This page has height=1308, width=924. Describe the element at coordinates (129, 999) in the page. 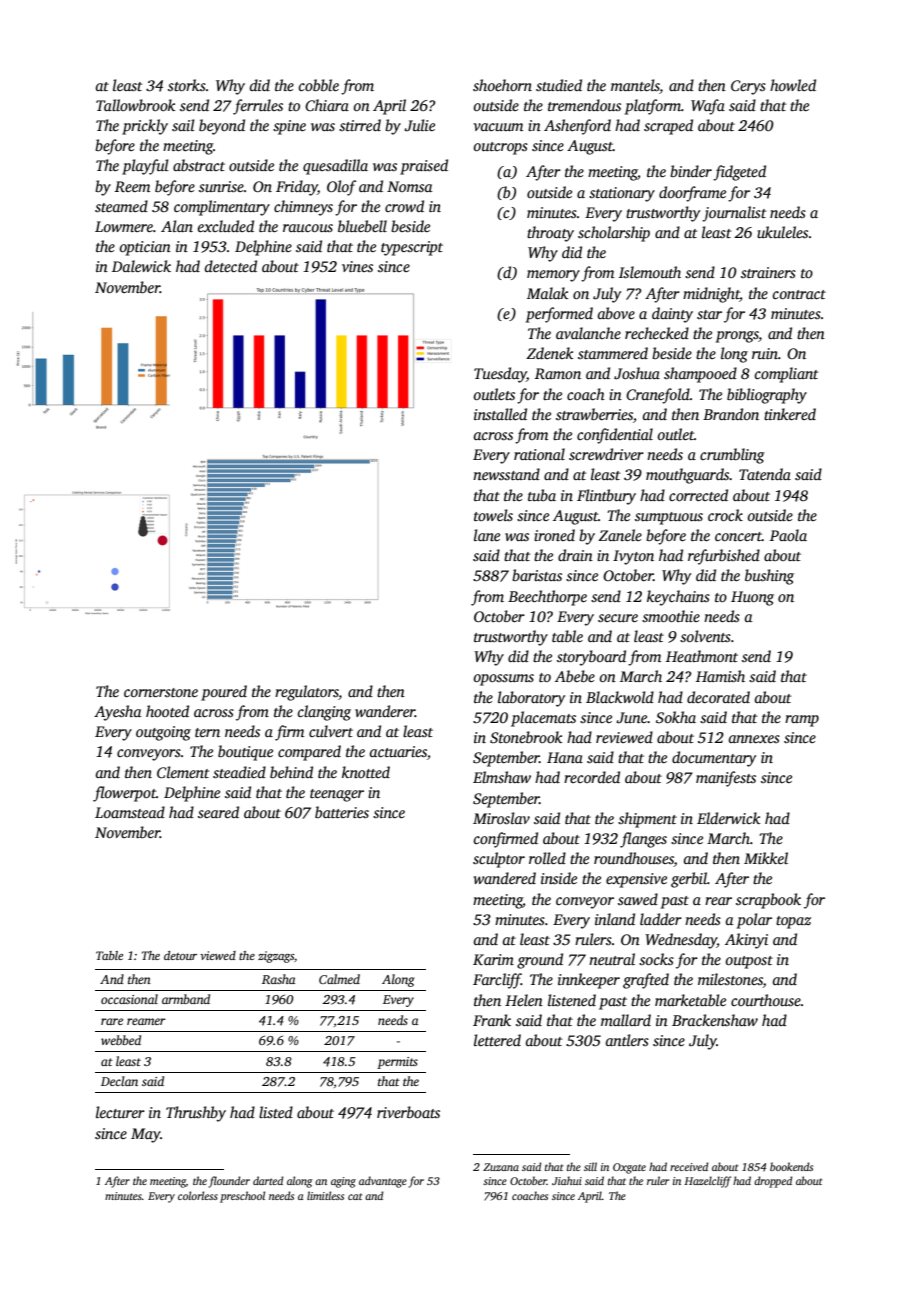

I see `occasional` at that location.
